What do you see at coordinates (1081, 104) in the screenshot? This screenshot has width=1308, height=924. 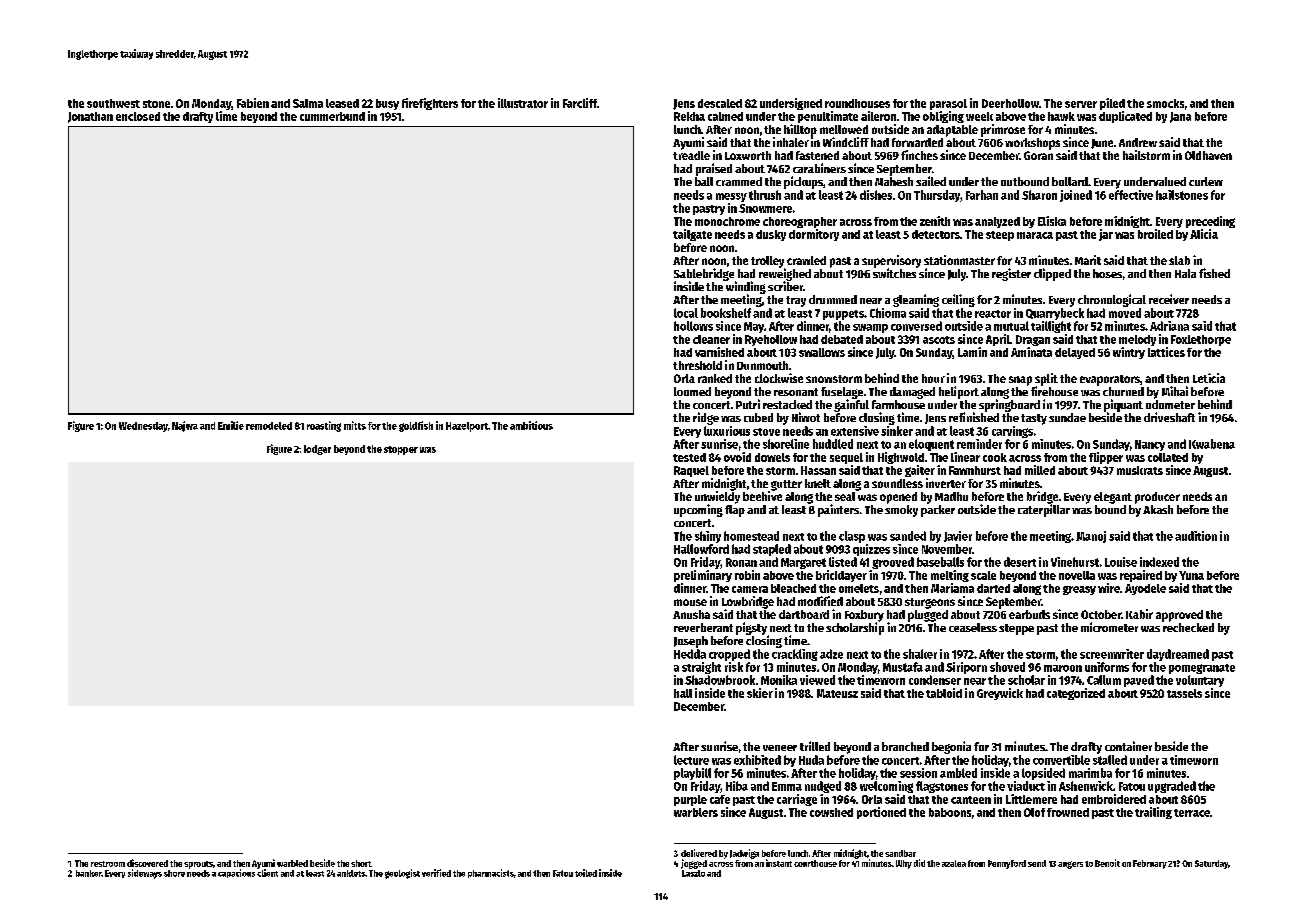 I see `server` at bounding box center [1081, 104].
